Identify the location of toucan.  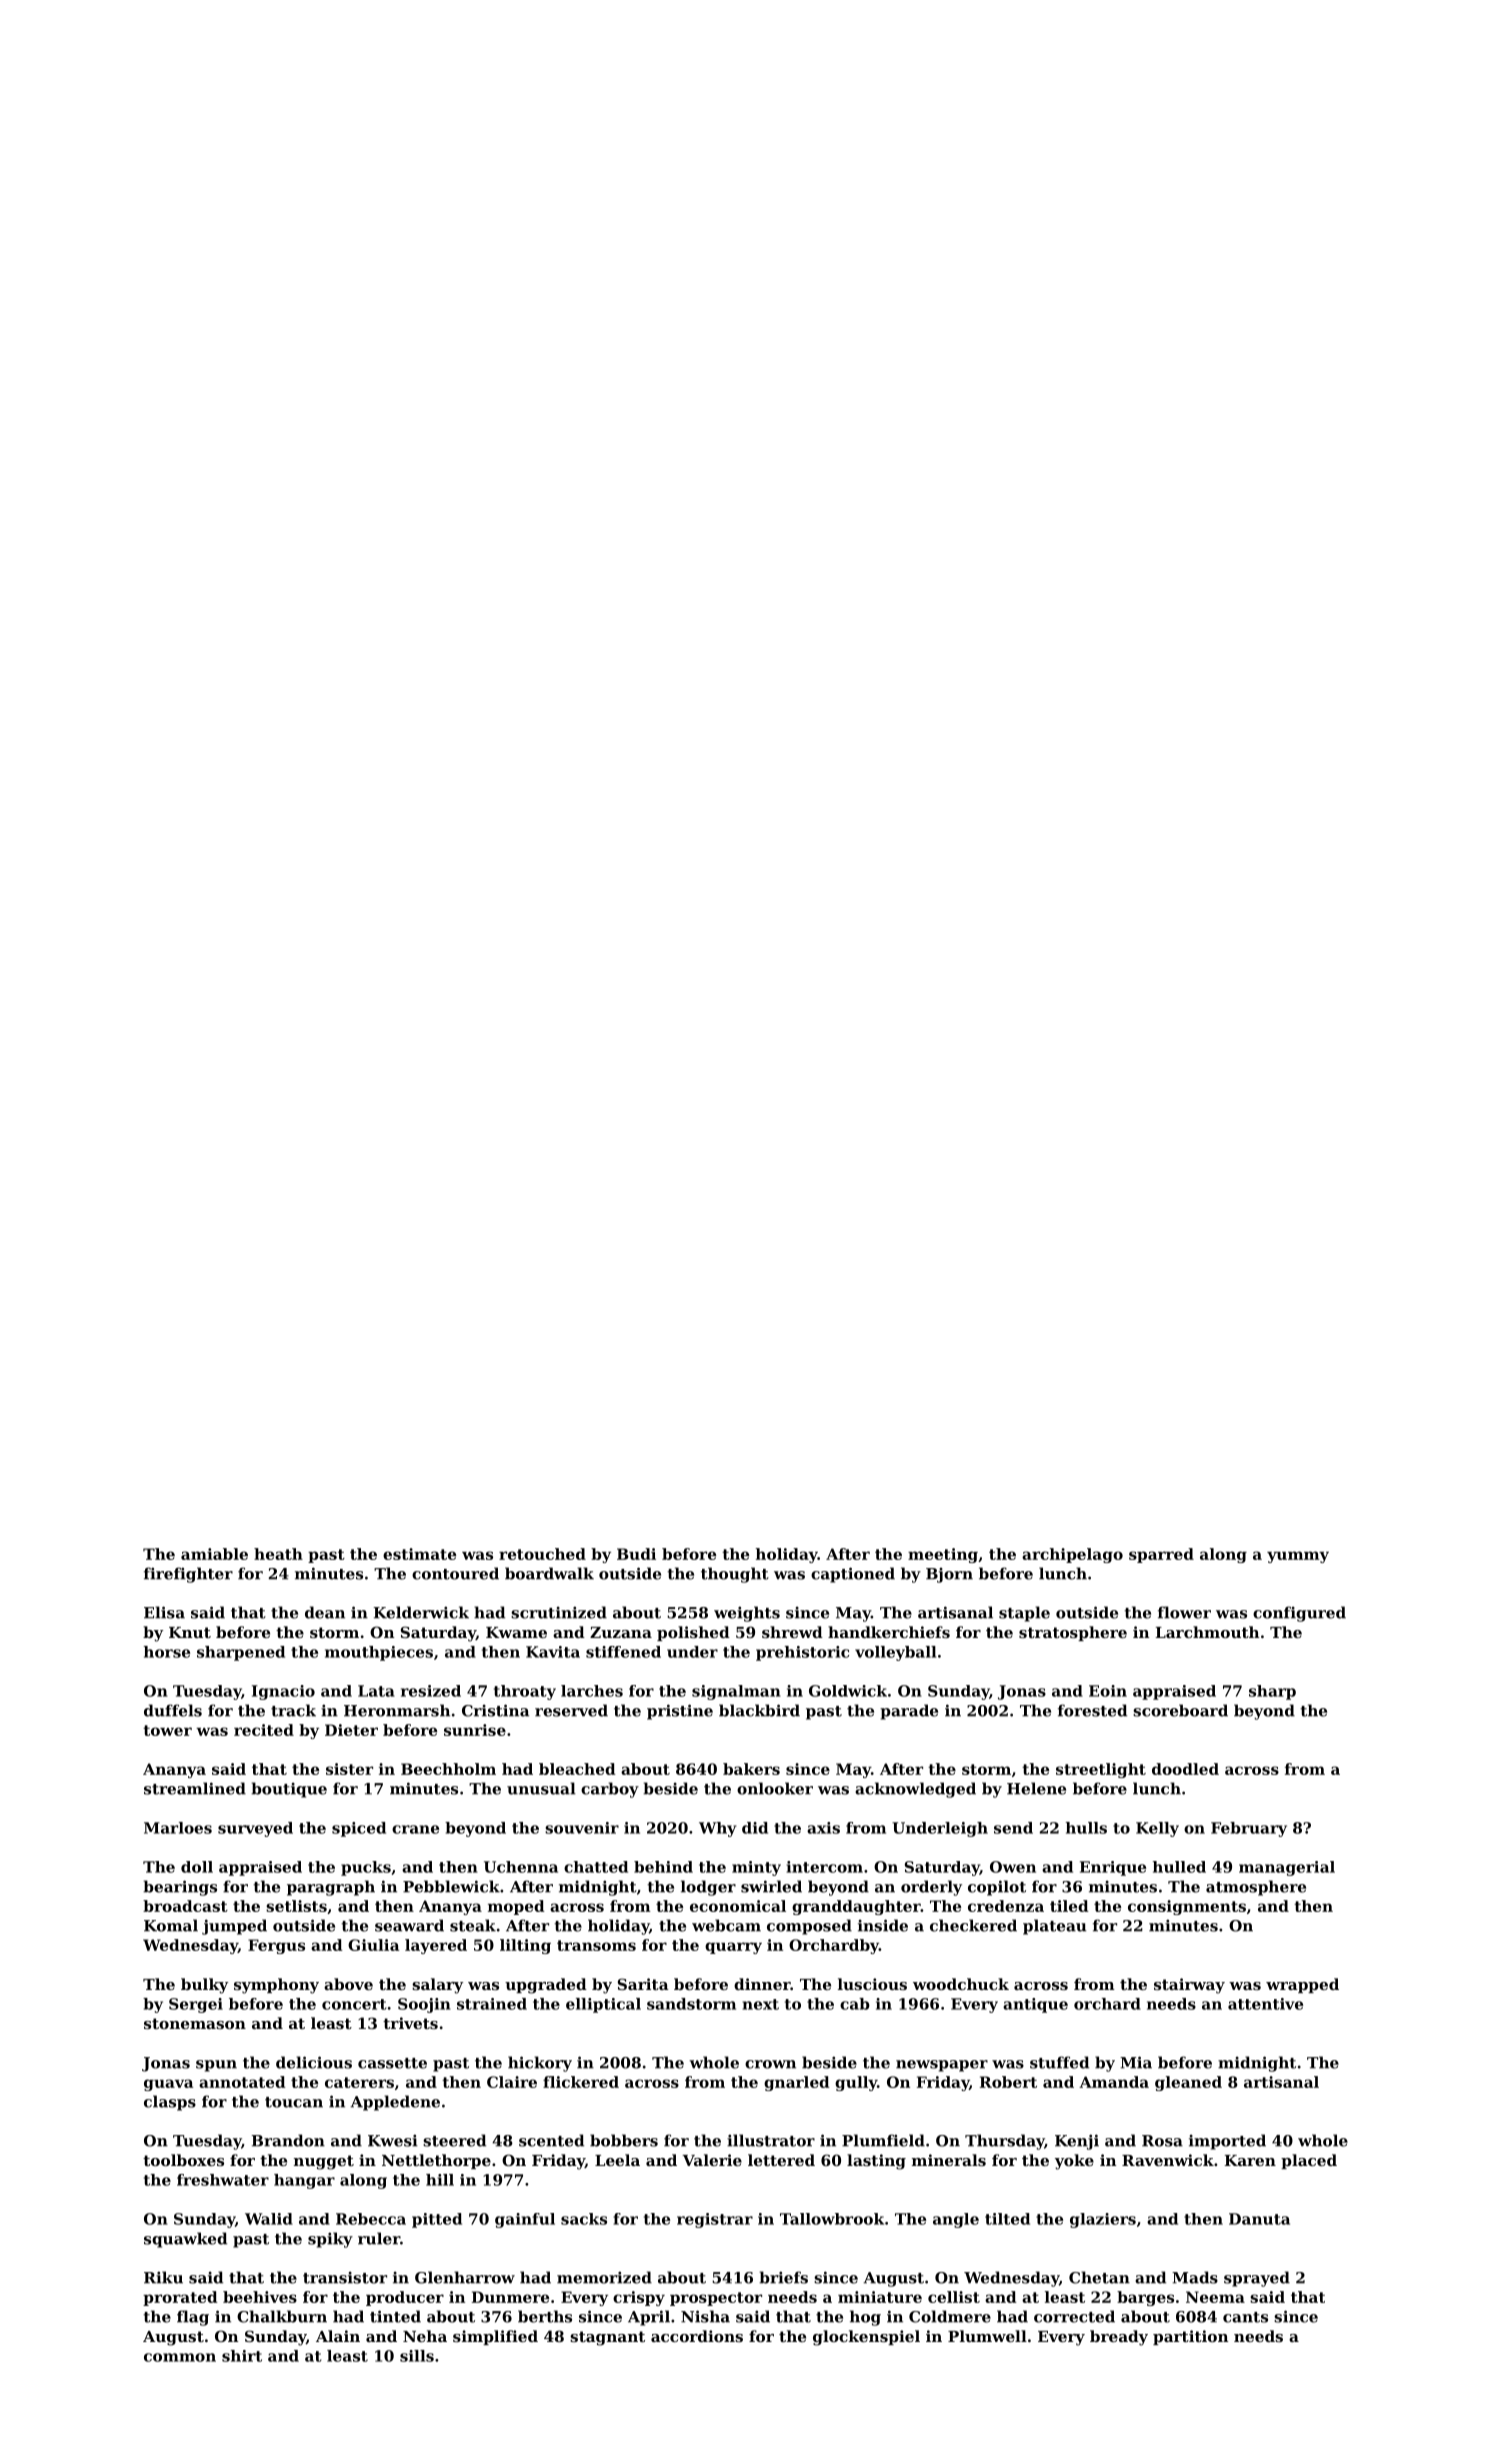
(294, 2102).
